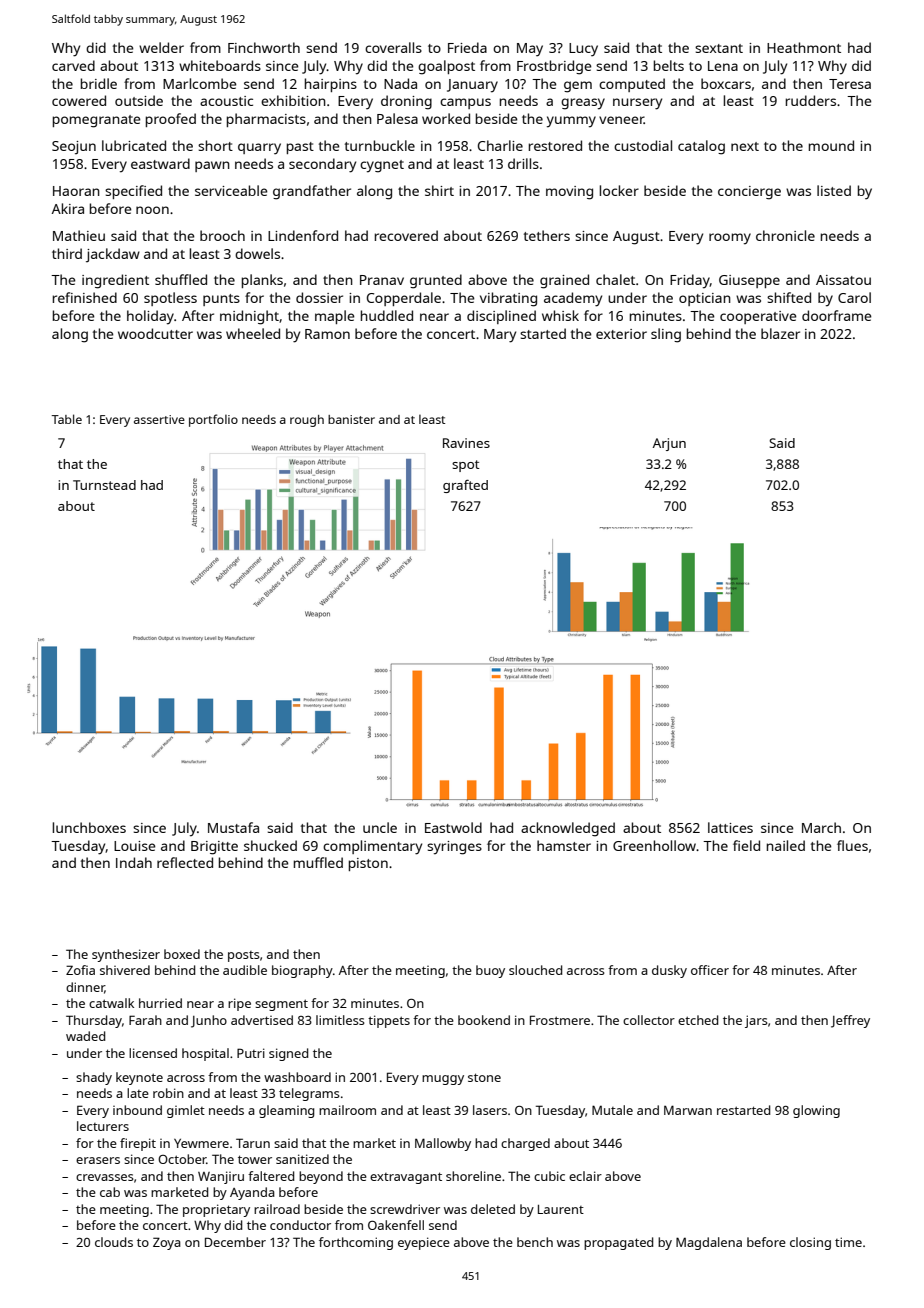 The image size is (924, 1308). Describe the element at coordinates (843, 280) in the document. I see `Aissatou` at that location.
